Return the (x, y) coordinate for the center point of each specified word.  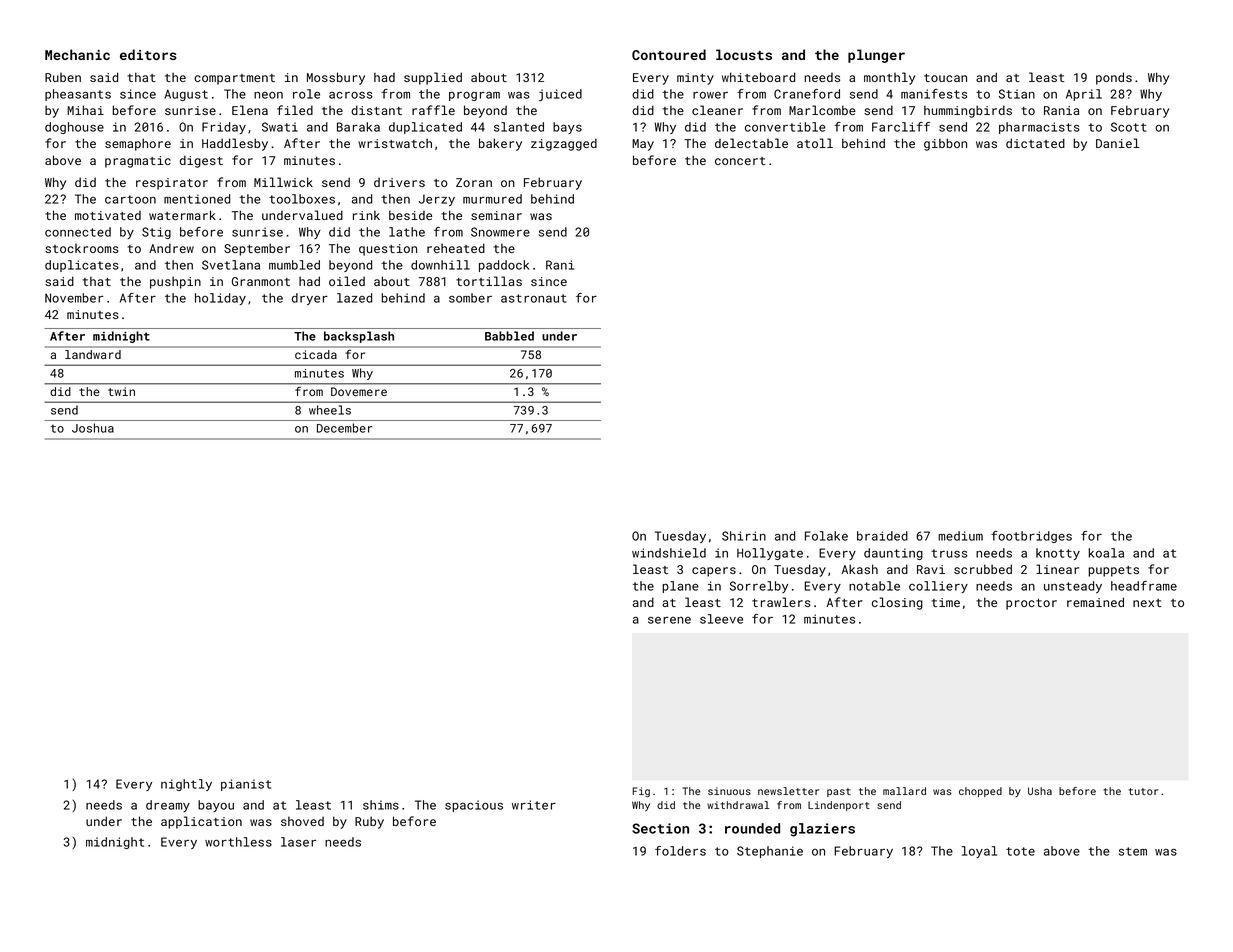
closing (897, 603)
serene (669, 620)
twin (121, 391)
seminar (496, 215)
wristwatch (395, 143)
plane (680, 587)
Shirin (744, 536)
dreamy (168, 806)
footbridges (1031, 537)
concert (740, 161)
